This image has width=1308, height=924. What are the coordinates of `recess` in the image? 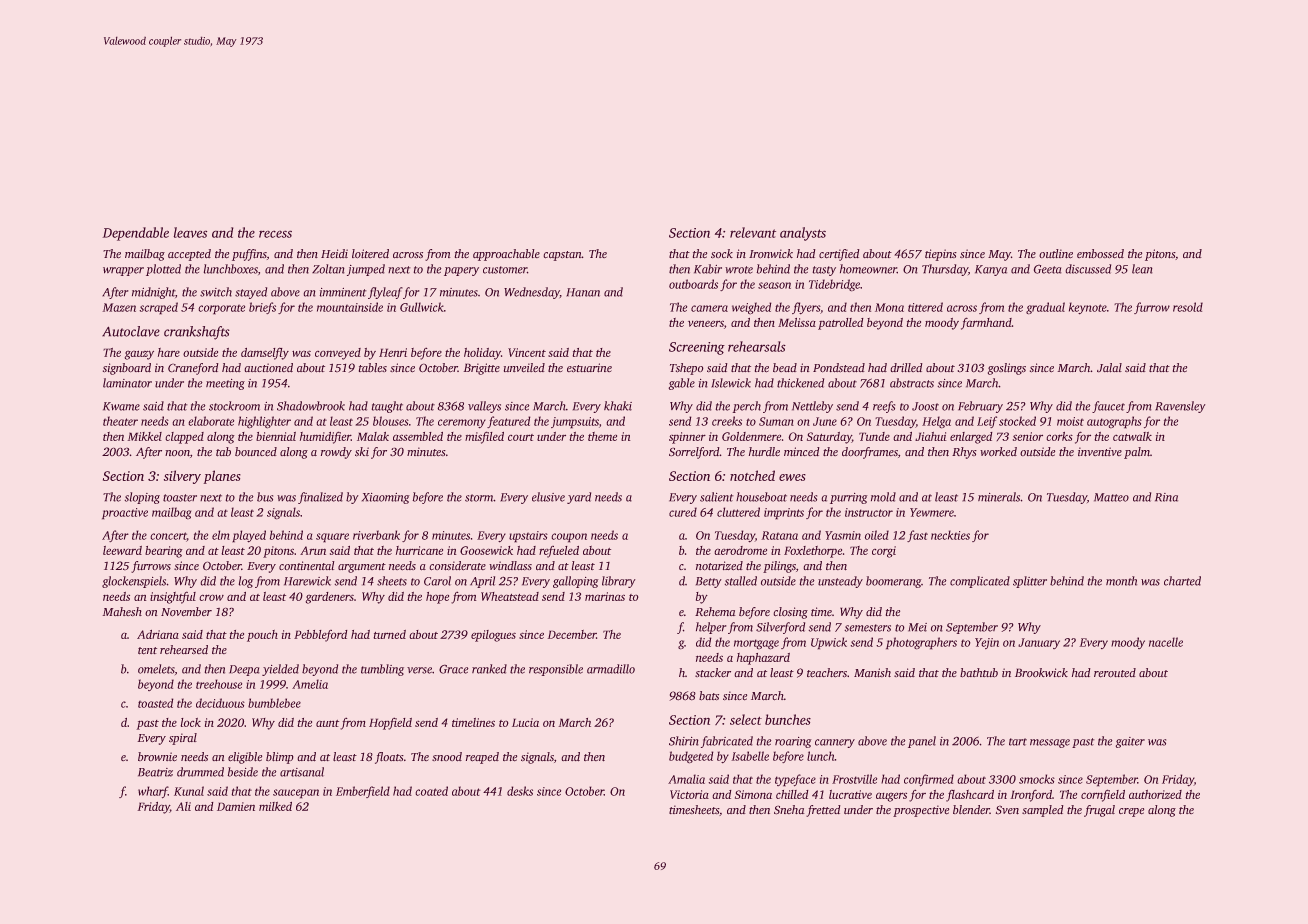 It's located at (275, 234).
